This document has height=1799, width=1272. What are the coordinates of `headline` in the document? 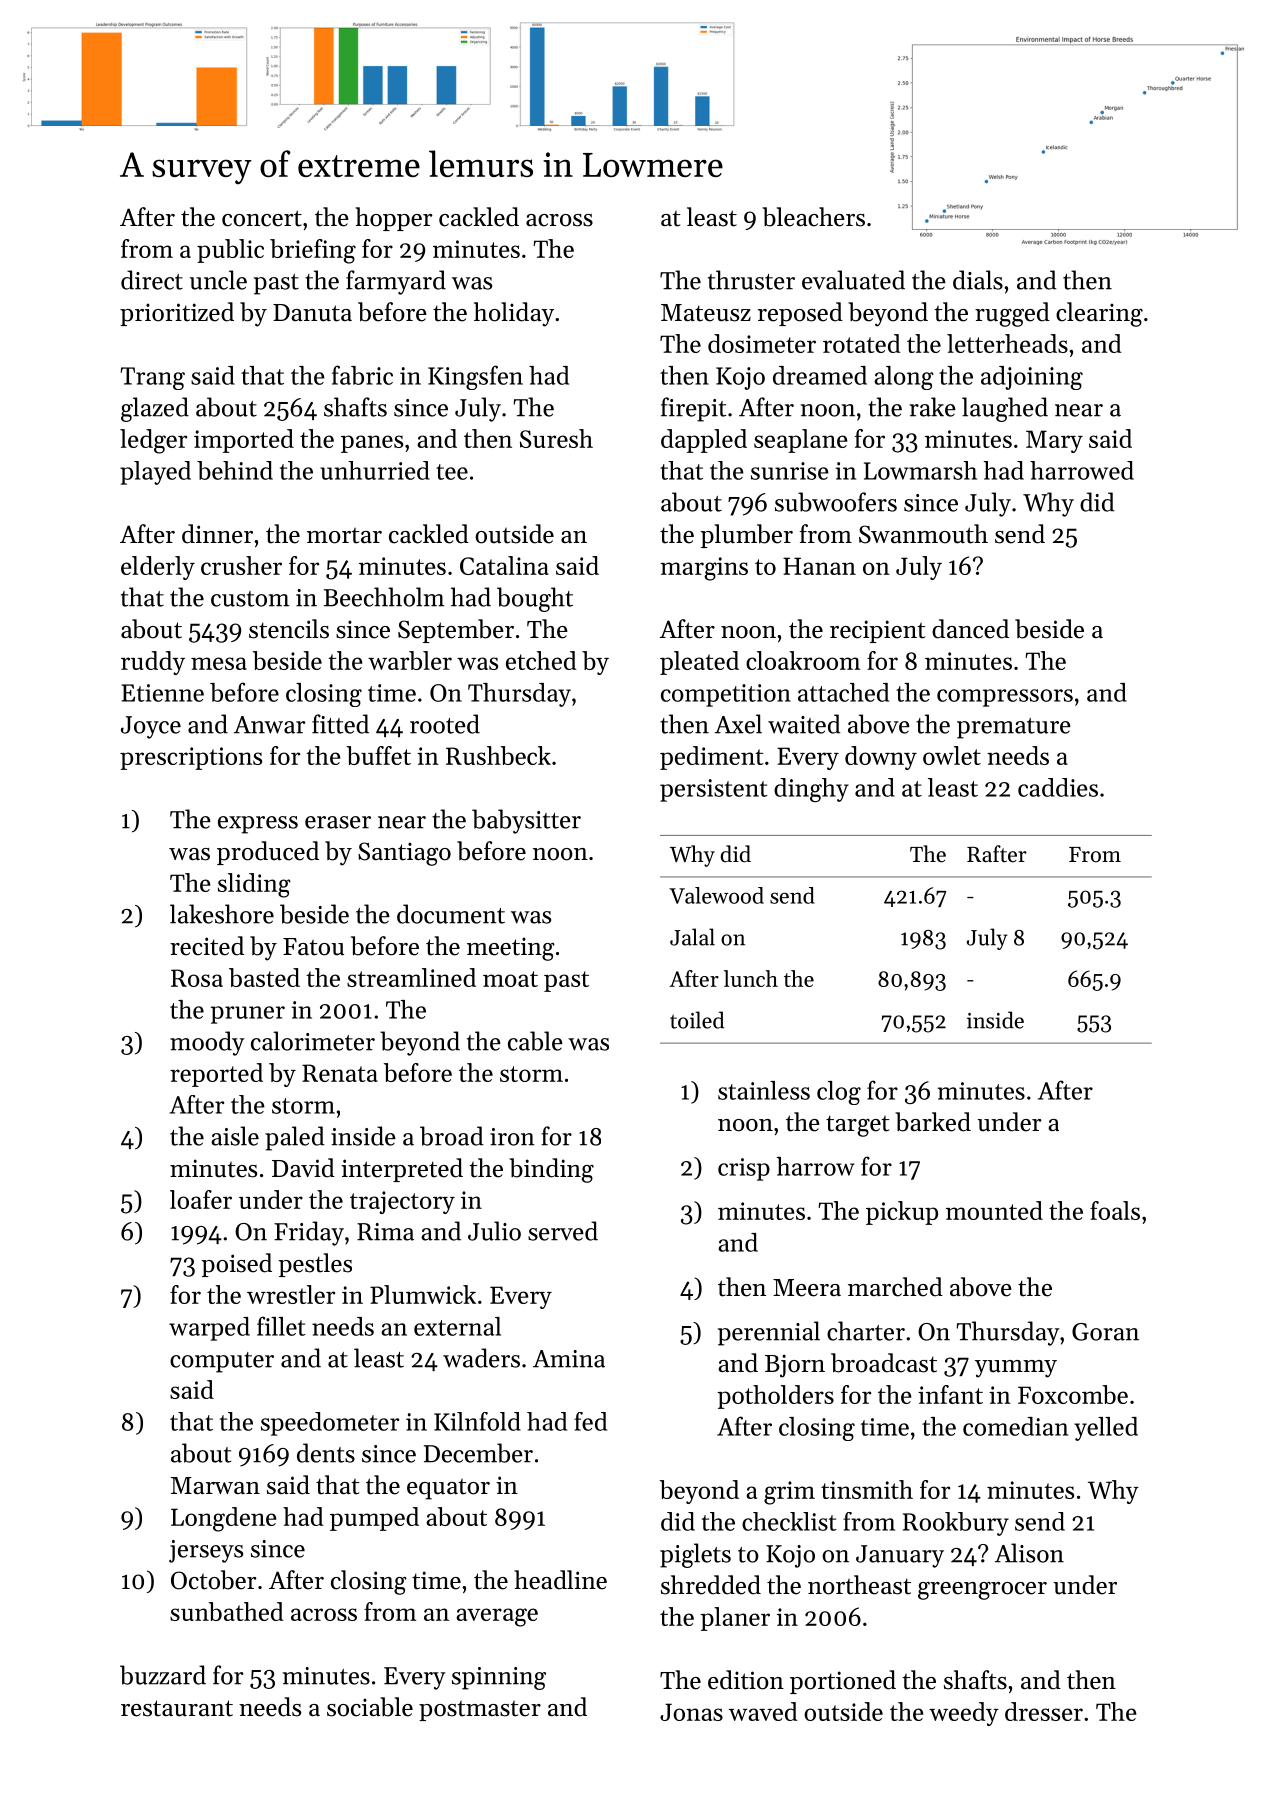 It's located at (560, 1580).
